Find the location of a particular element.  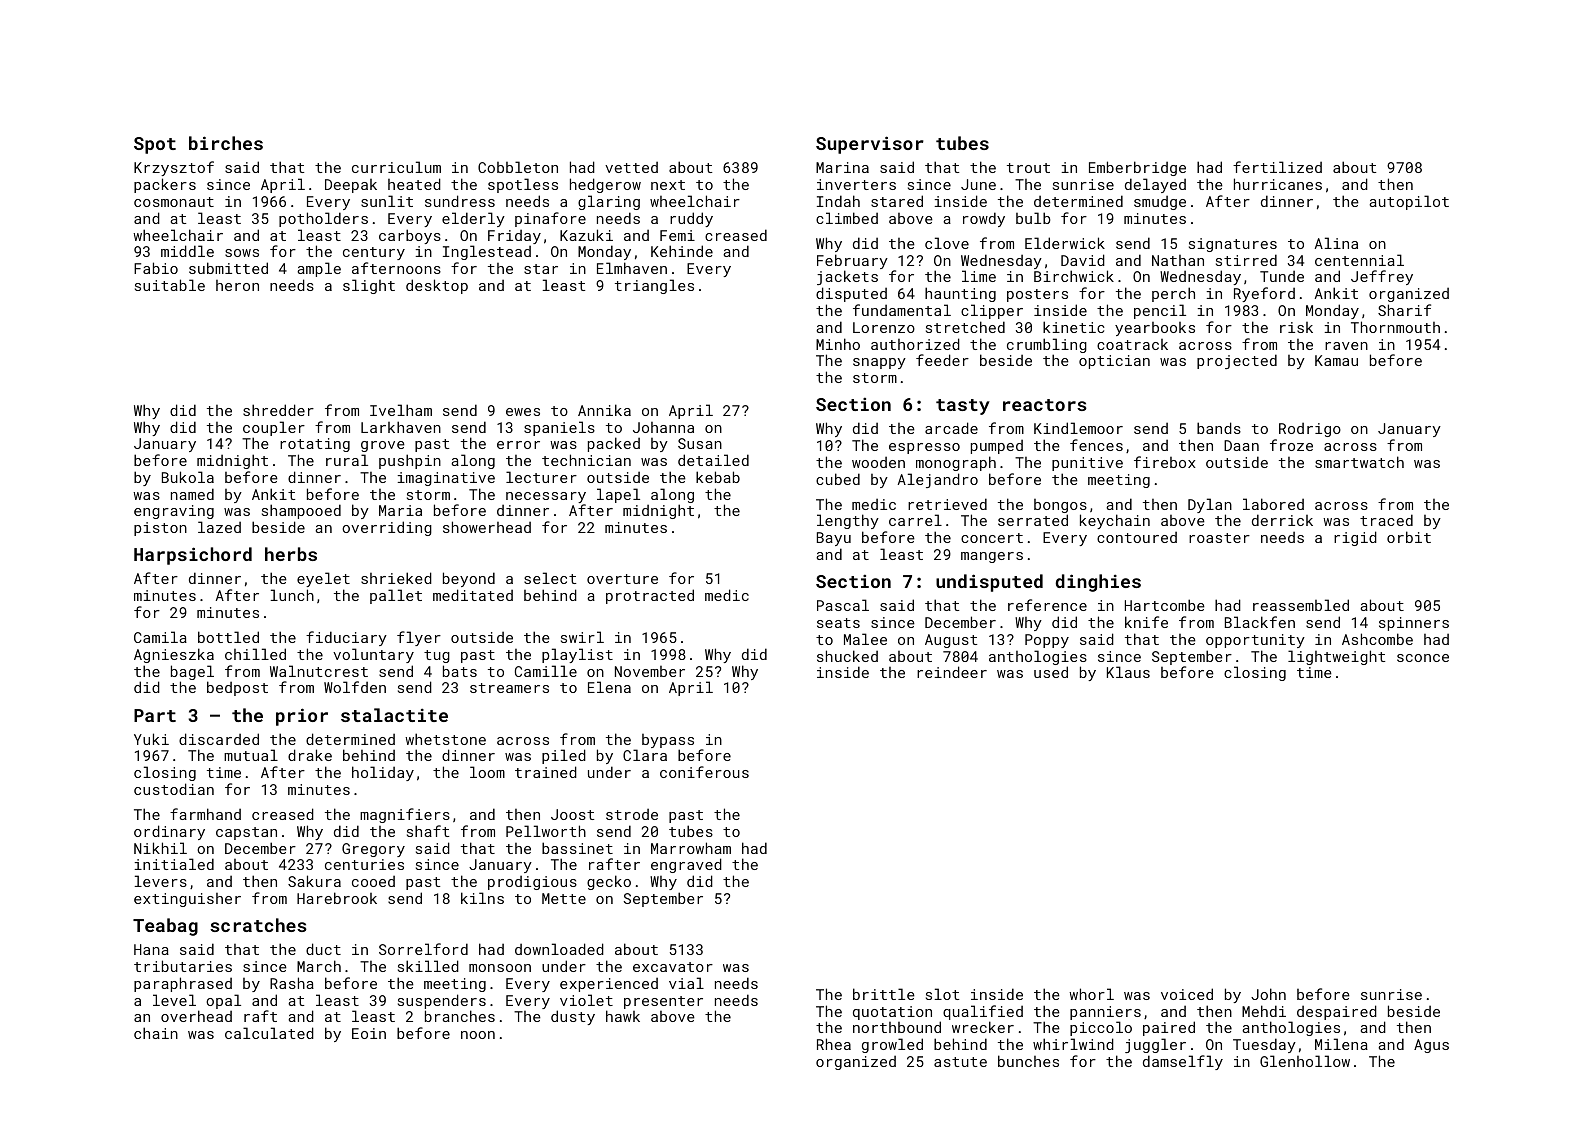

next is located at coordinates (668, 185).
